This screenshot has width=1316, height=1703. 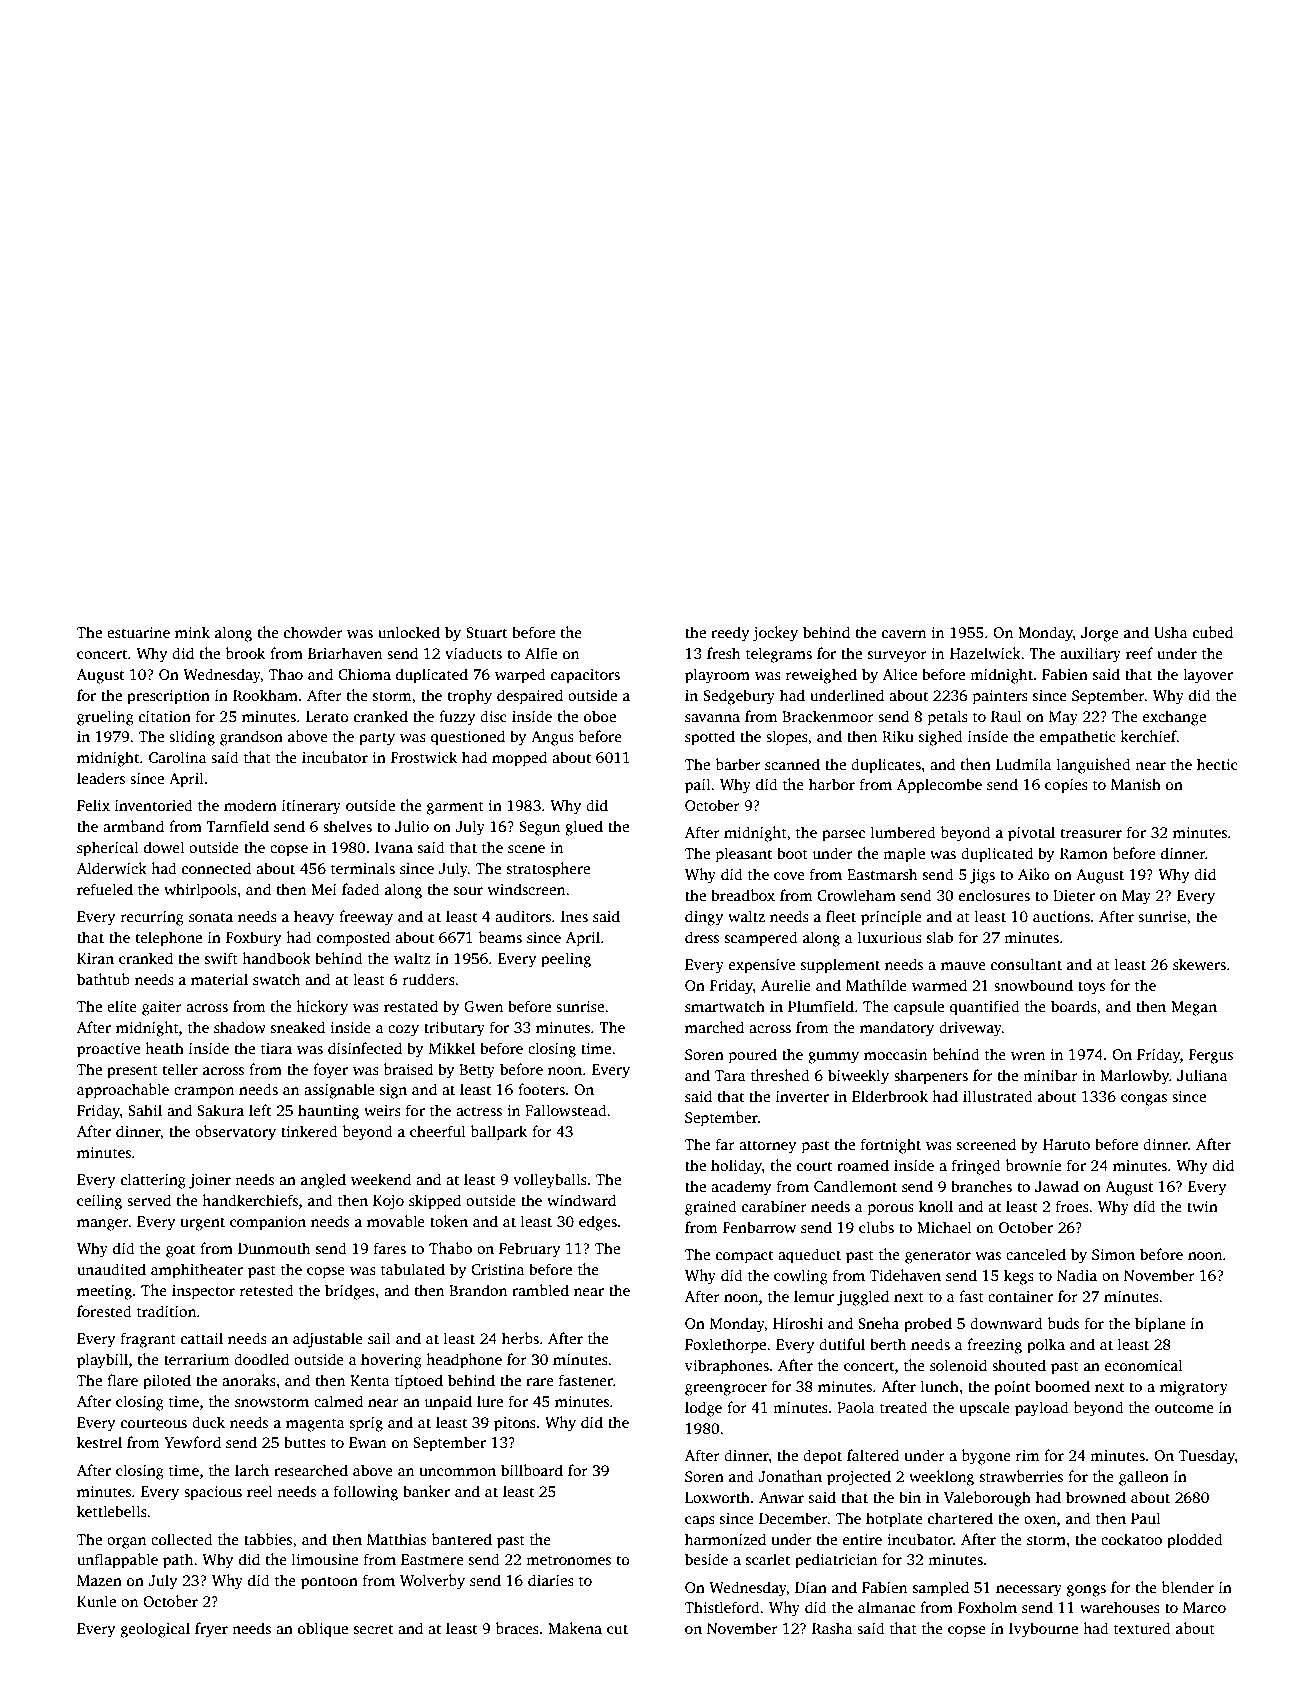 What do you see at coordinates (903, 832) in the screenshot?
I see `lumbered` at bounding box center [903, 832].
